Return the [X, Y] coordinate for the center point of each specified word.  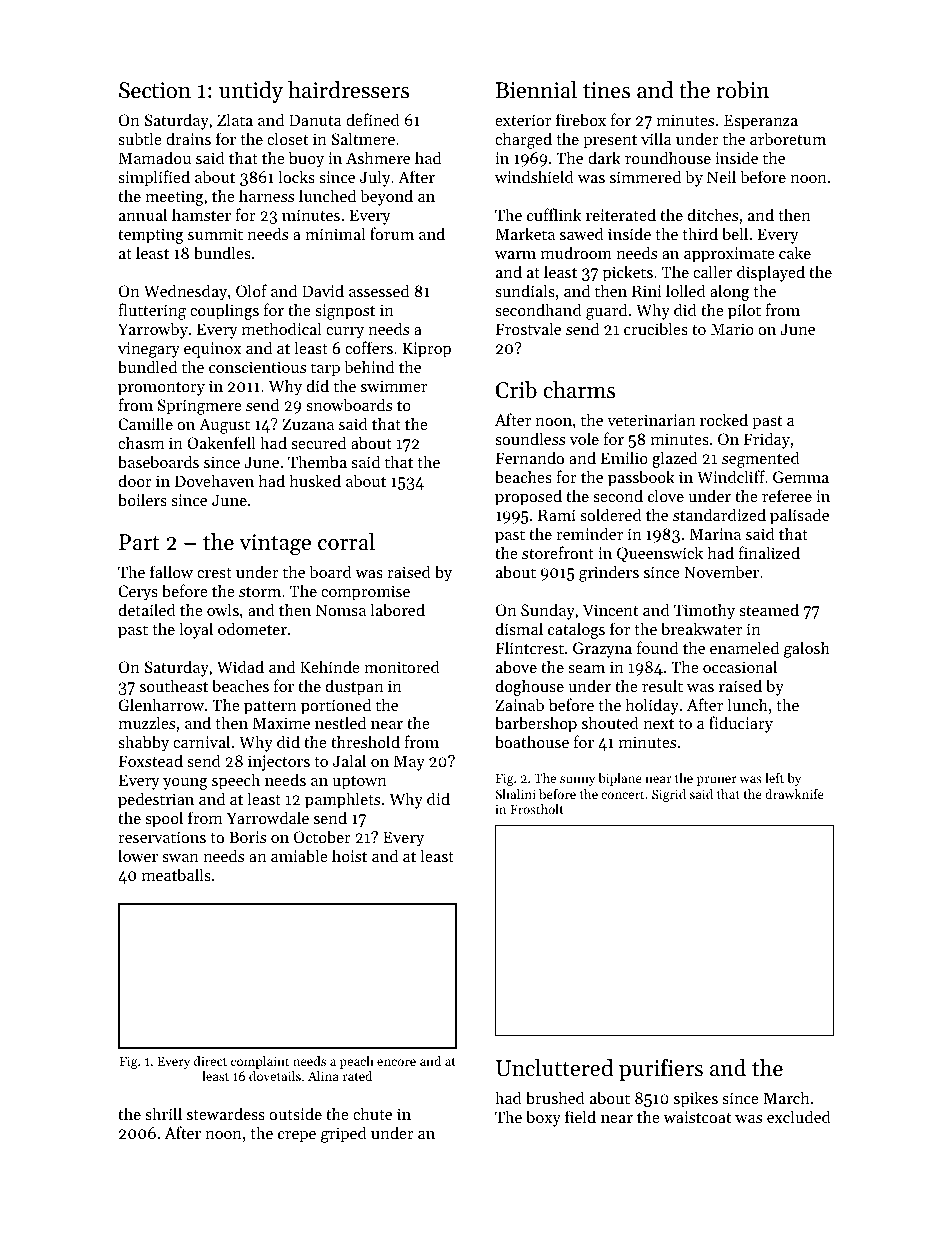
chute [372, 1113]
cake [795, 252]
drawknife [794, 794]
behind [369, 366]
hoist [349, 855]
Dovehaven [214, 480]
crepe [297, 1137]
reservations [162, 837]
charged [523, 140]
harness [266, 195]
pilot [744, 311]
